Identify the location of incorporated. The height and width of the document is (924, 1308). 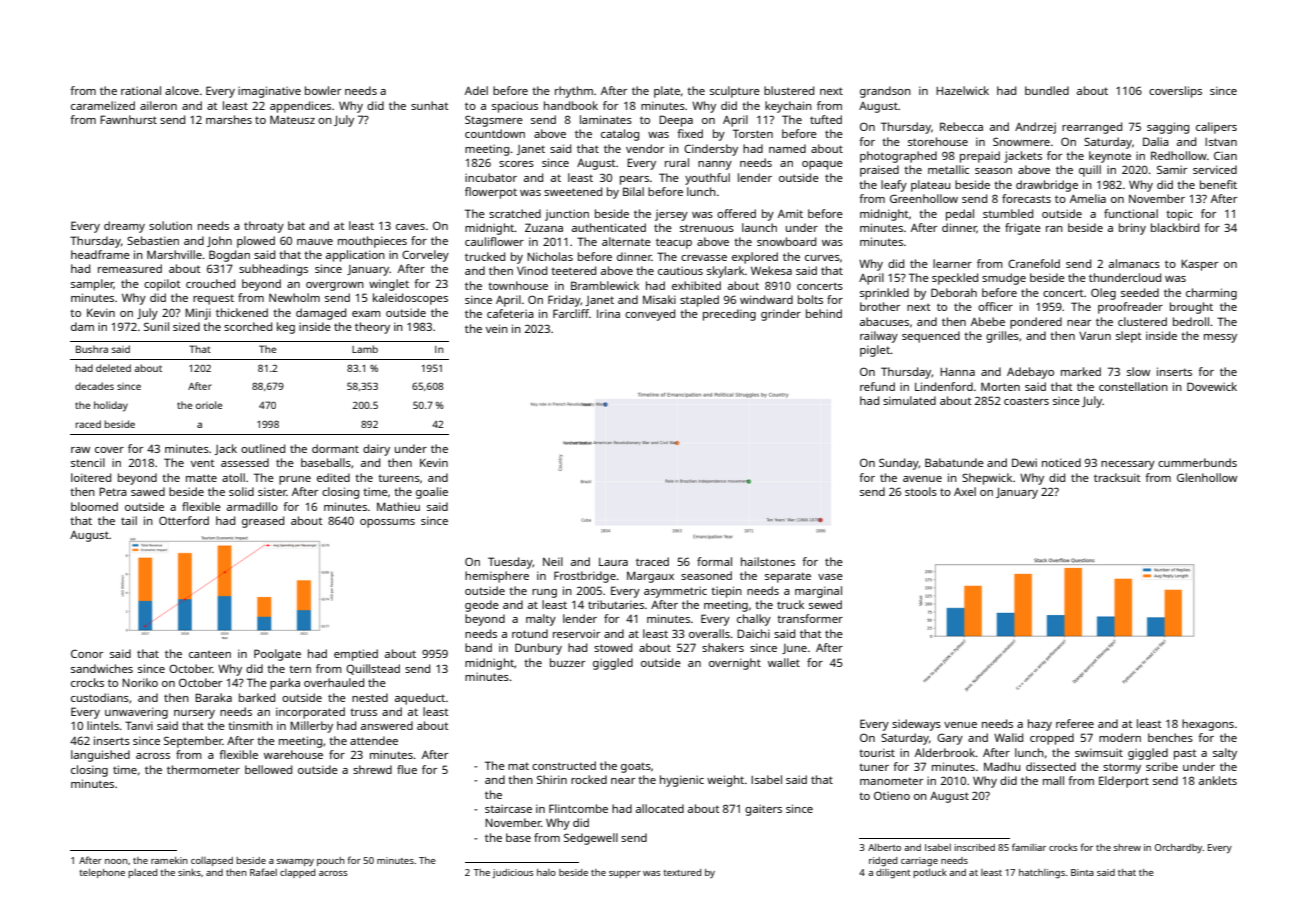
(310, 713).
